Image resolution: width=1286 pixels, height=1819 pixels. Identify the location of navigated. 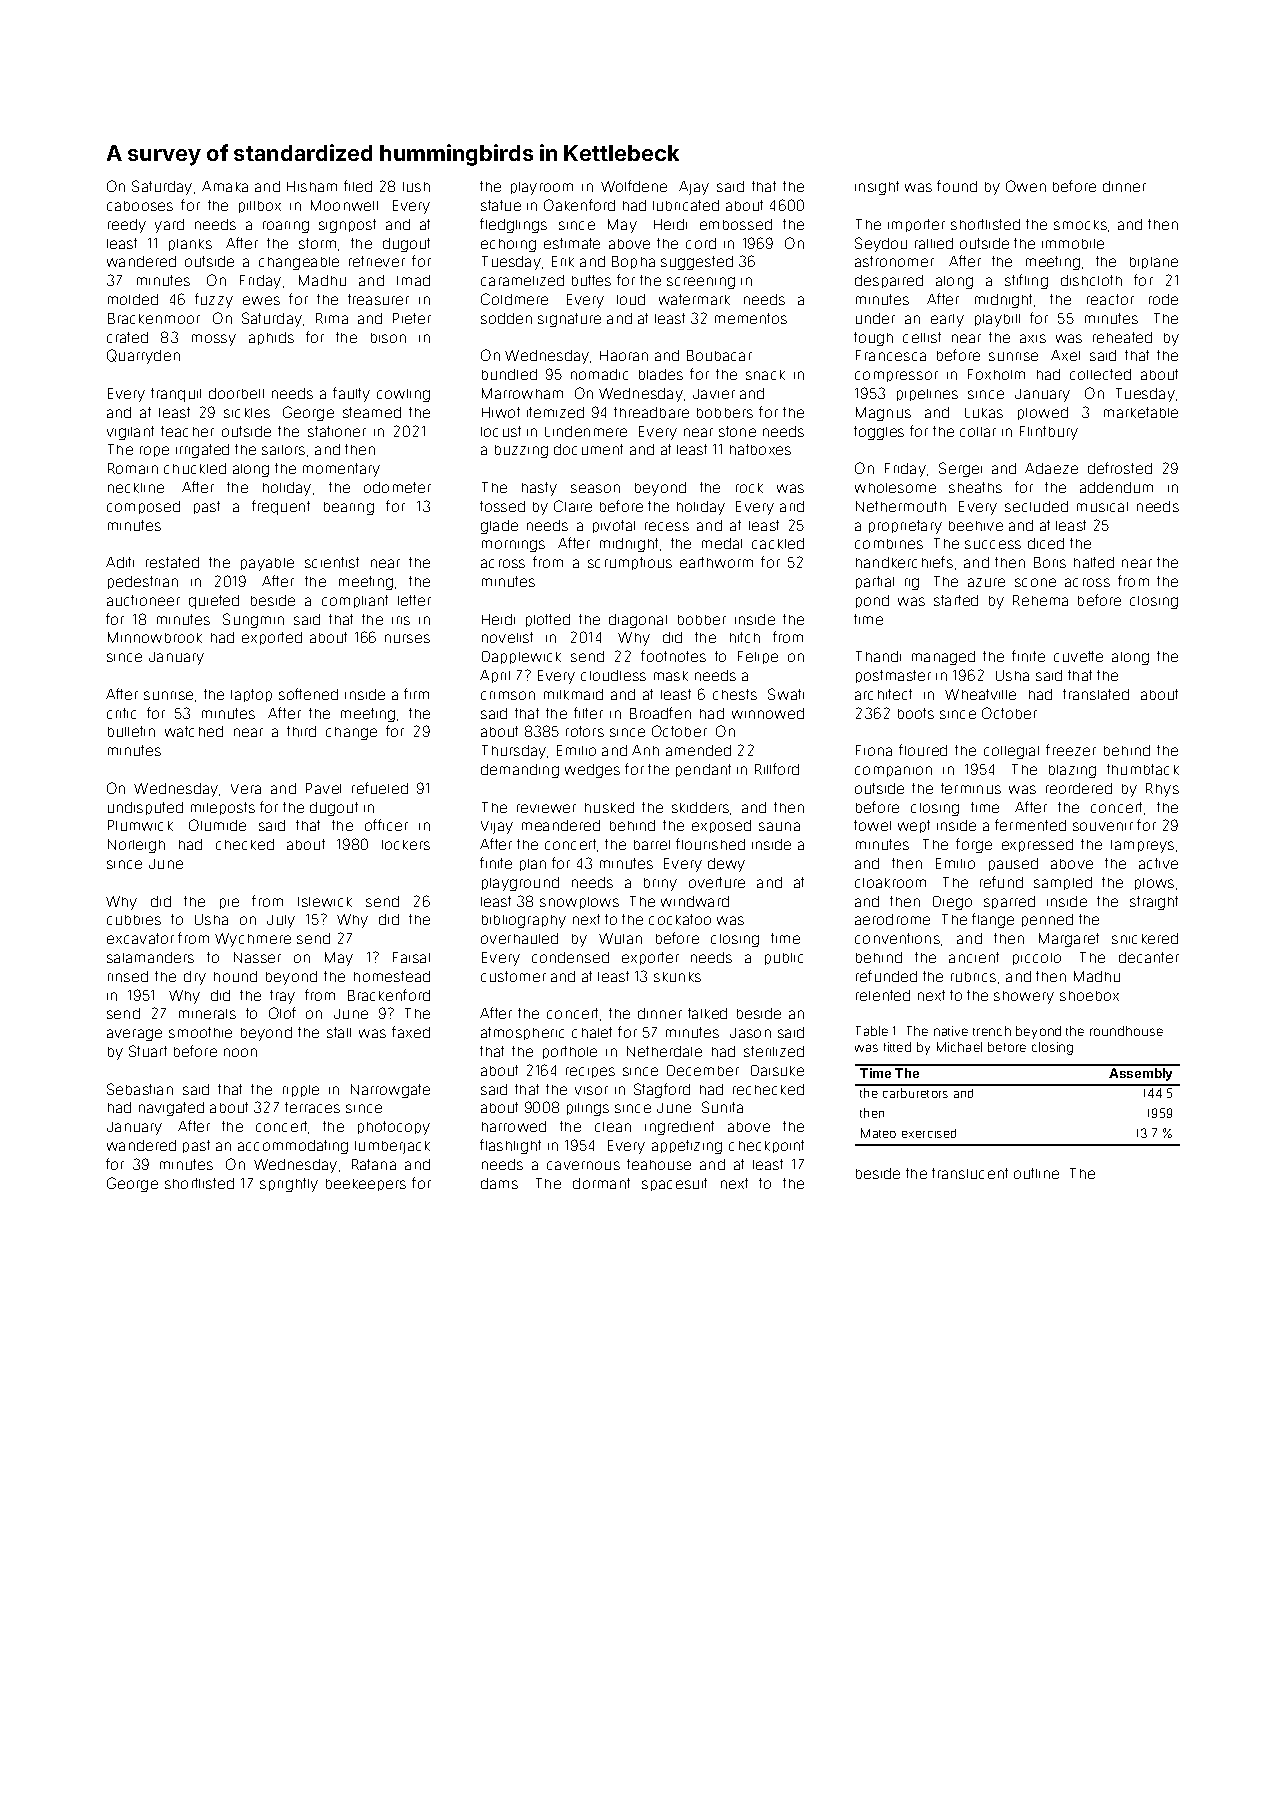
(171, 1109).
